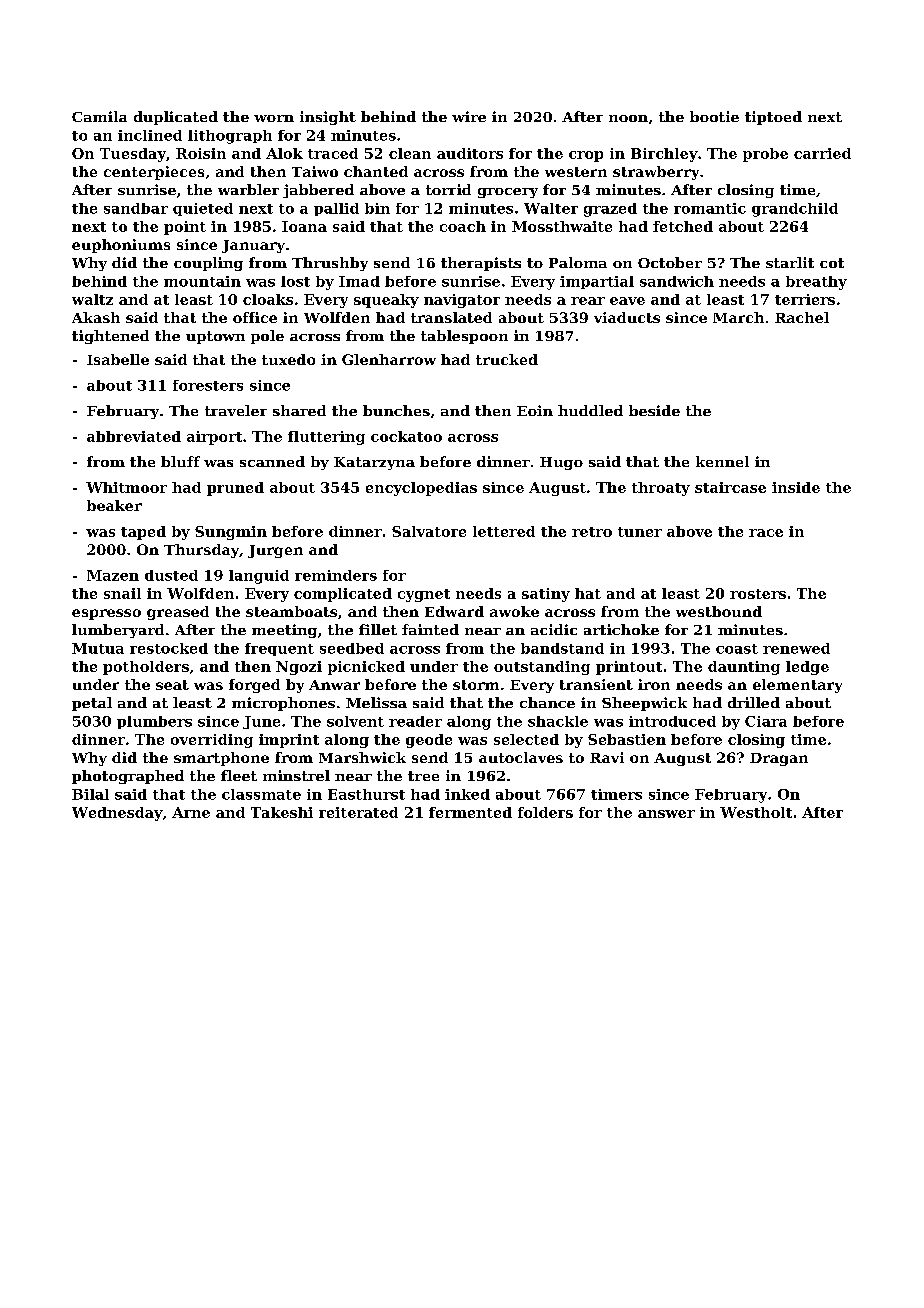 The height and width of the document is (1308, 924). Describe the element at coordinates (421, 489) in the document. I see `encyclopedias` at that location.
